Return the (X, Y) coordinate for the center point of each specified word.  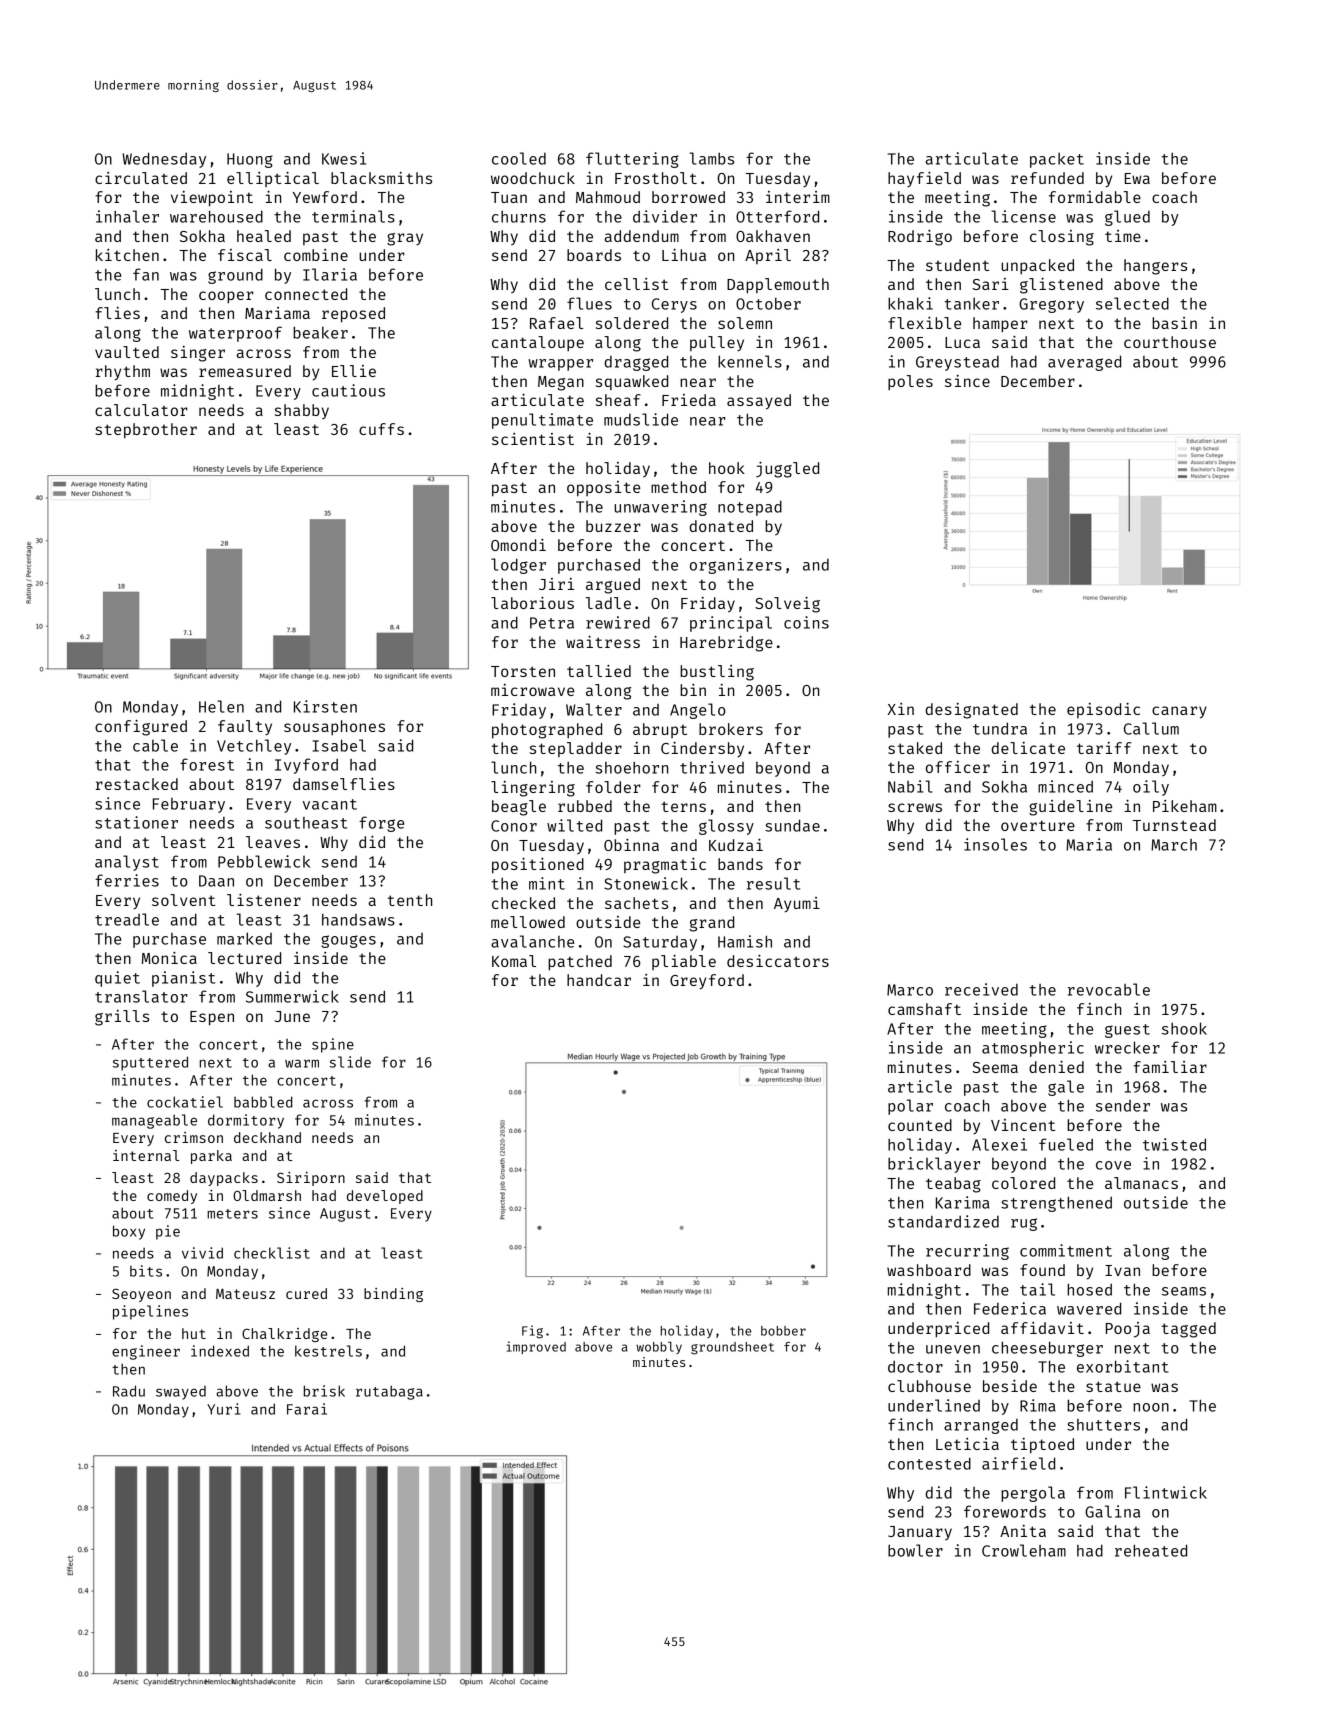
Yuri (223, 1409)
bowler (915, 1550)
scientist (533, 439)
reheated (1151, 1550)
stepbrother (146, 431)
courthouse (1170, 342)
